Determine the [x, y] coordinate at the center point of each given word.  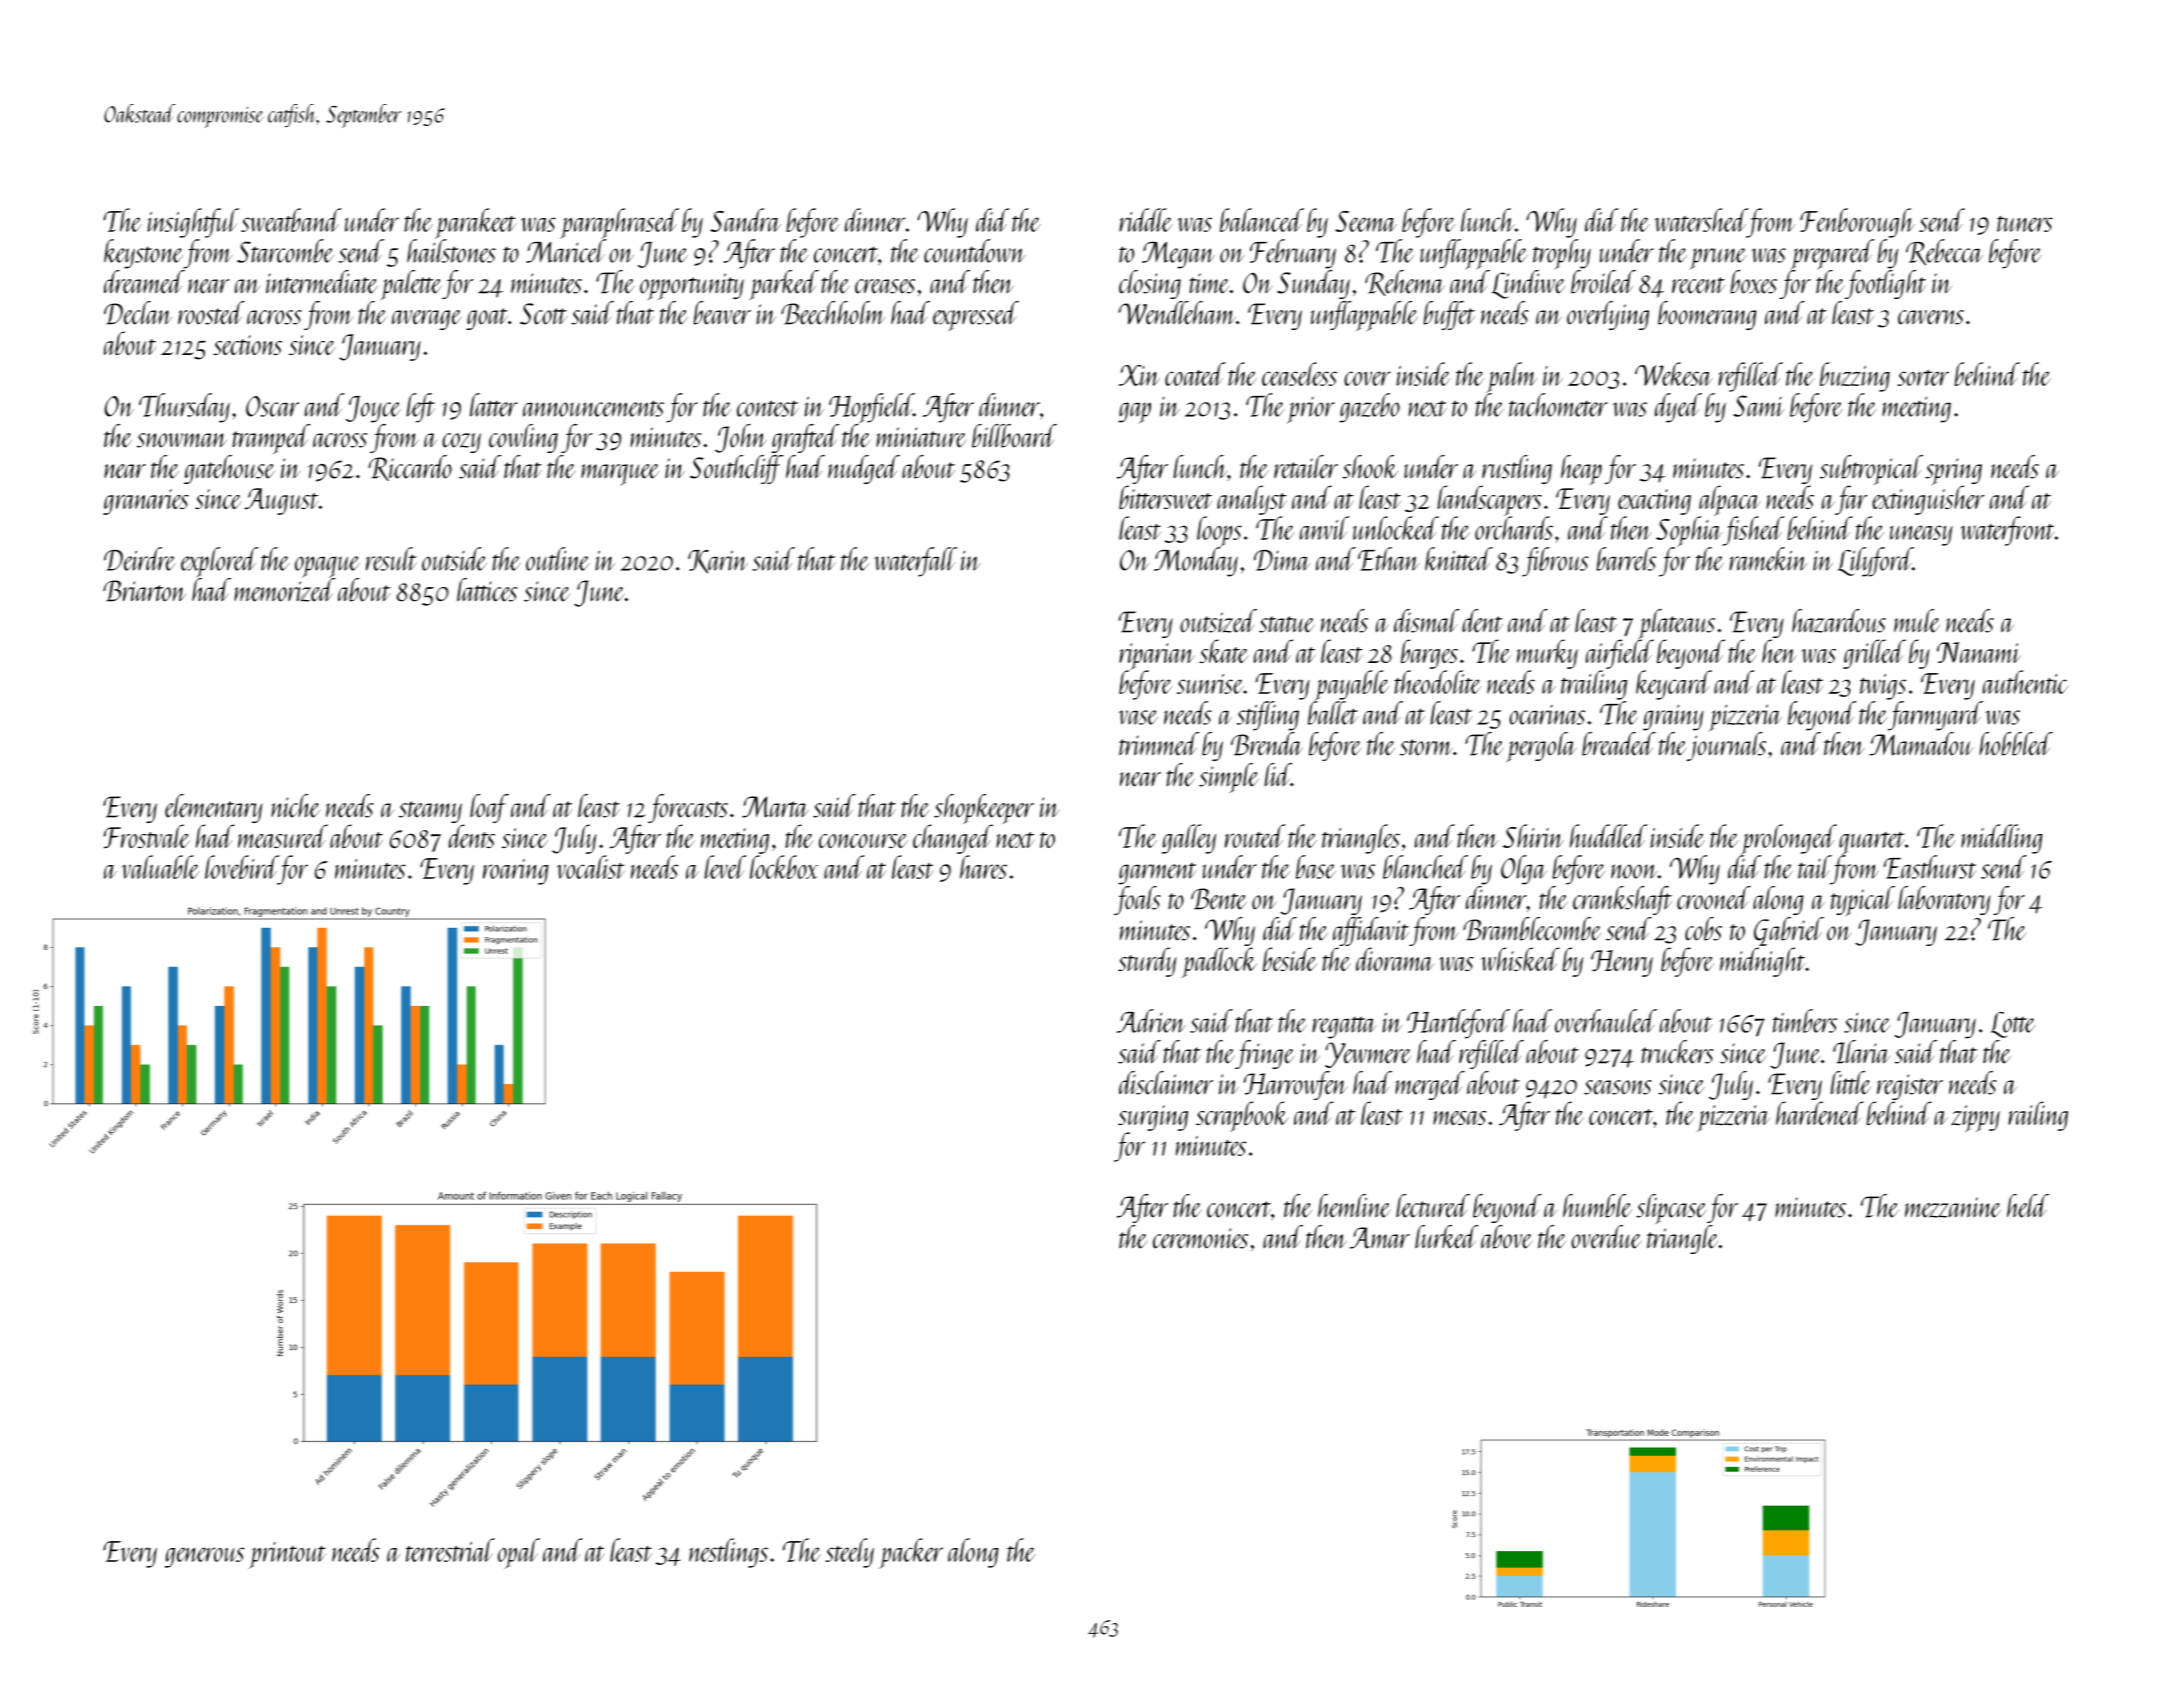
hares [983, 867]
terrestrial [450, 1550]
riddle [1146, 220]
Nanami [1979, 652]
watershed [1701, 220]
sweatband [291, 220]
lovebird [241, 867]
